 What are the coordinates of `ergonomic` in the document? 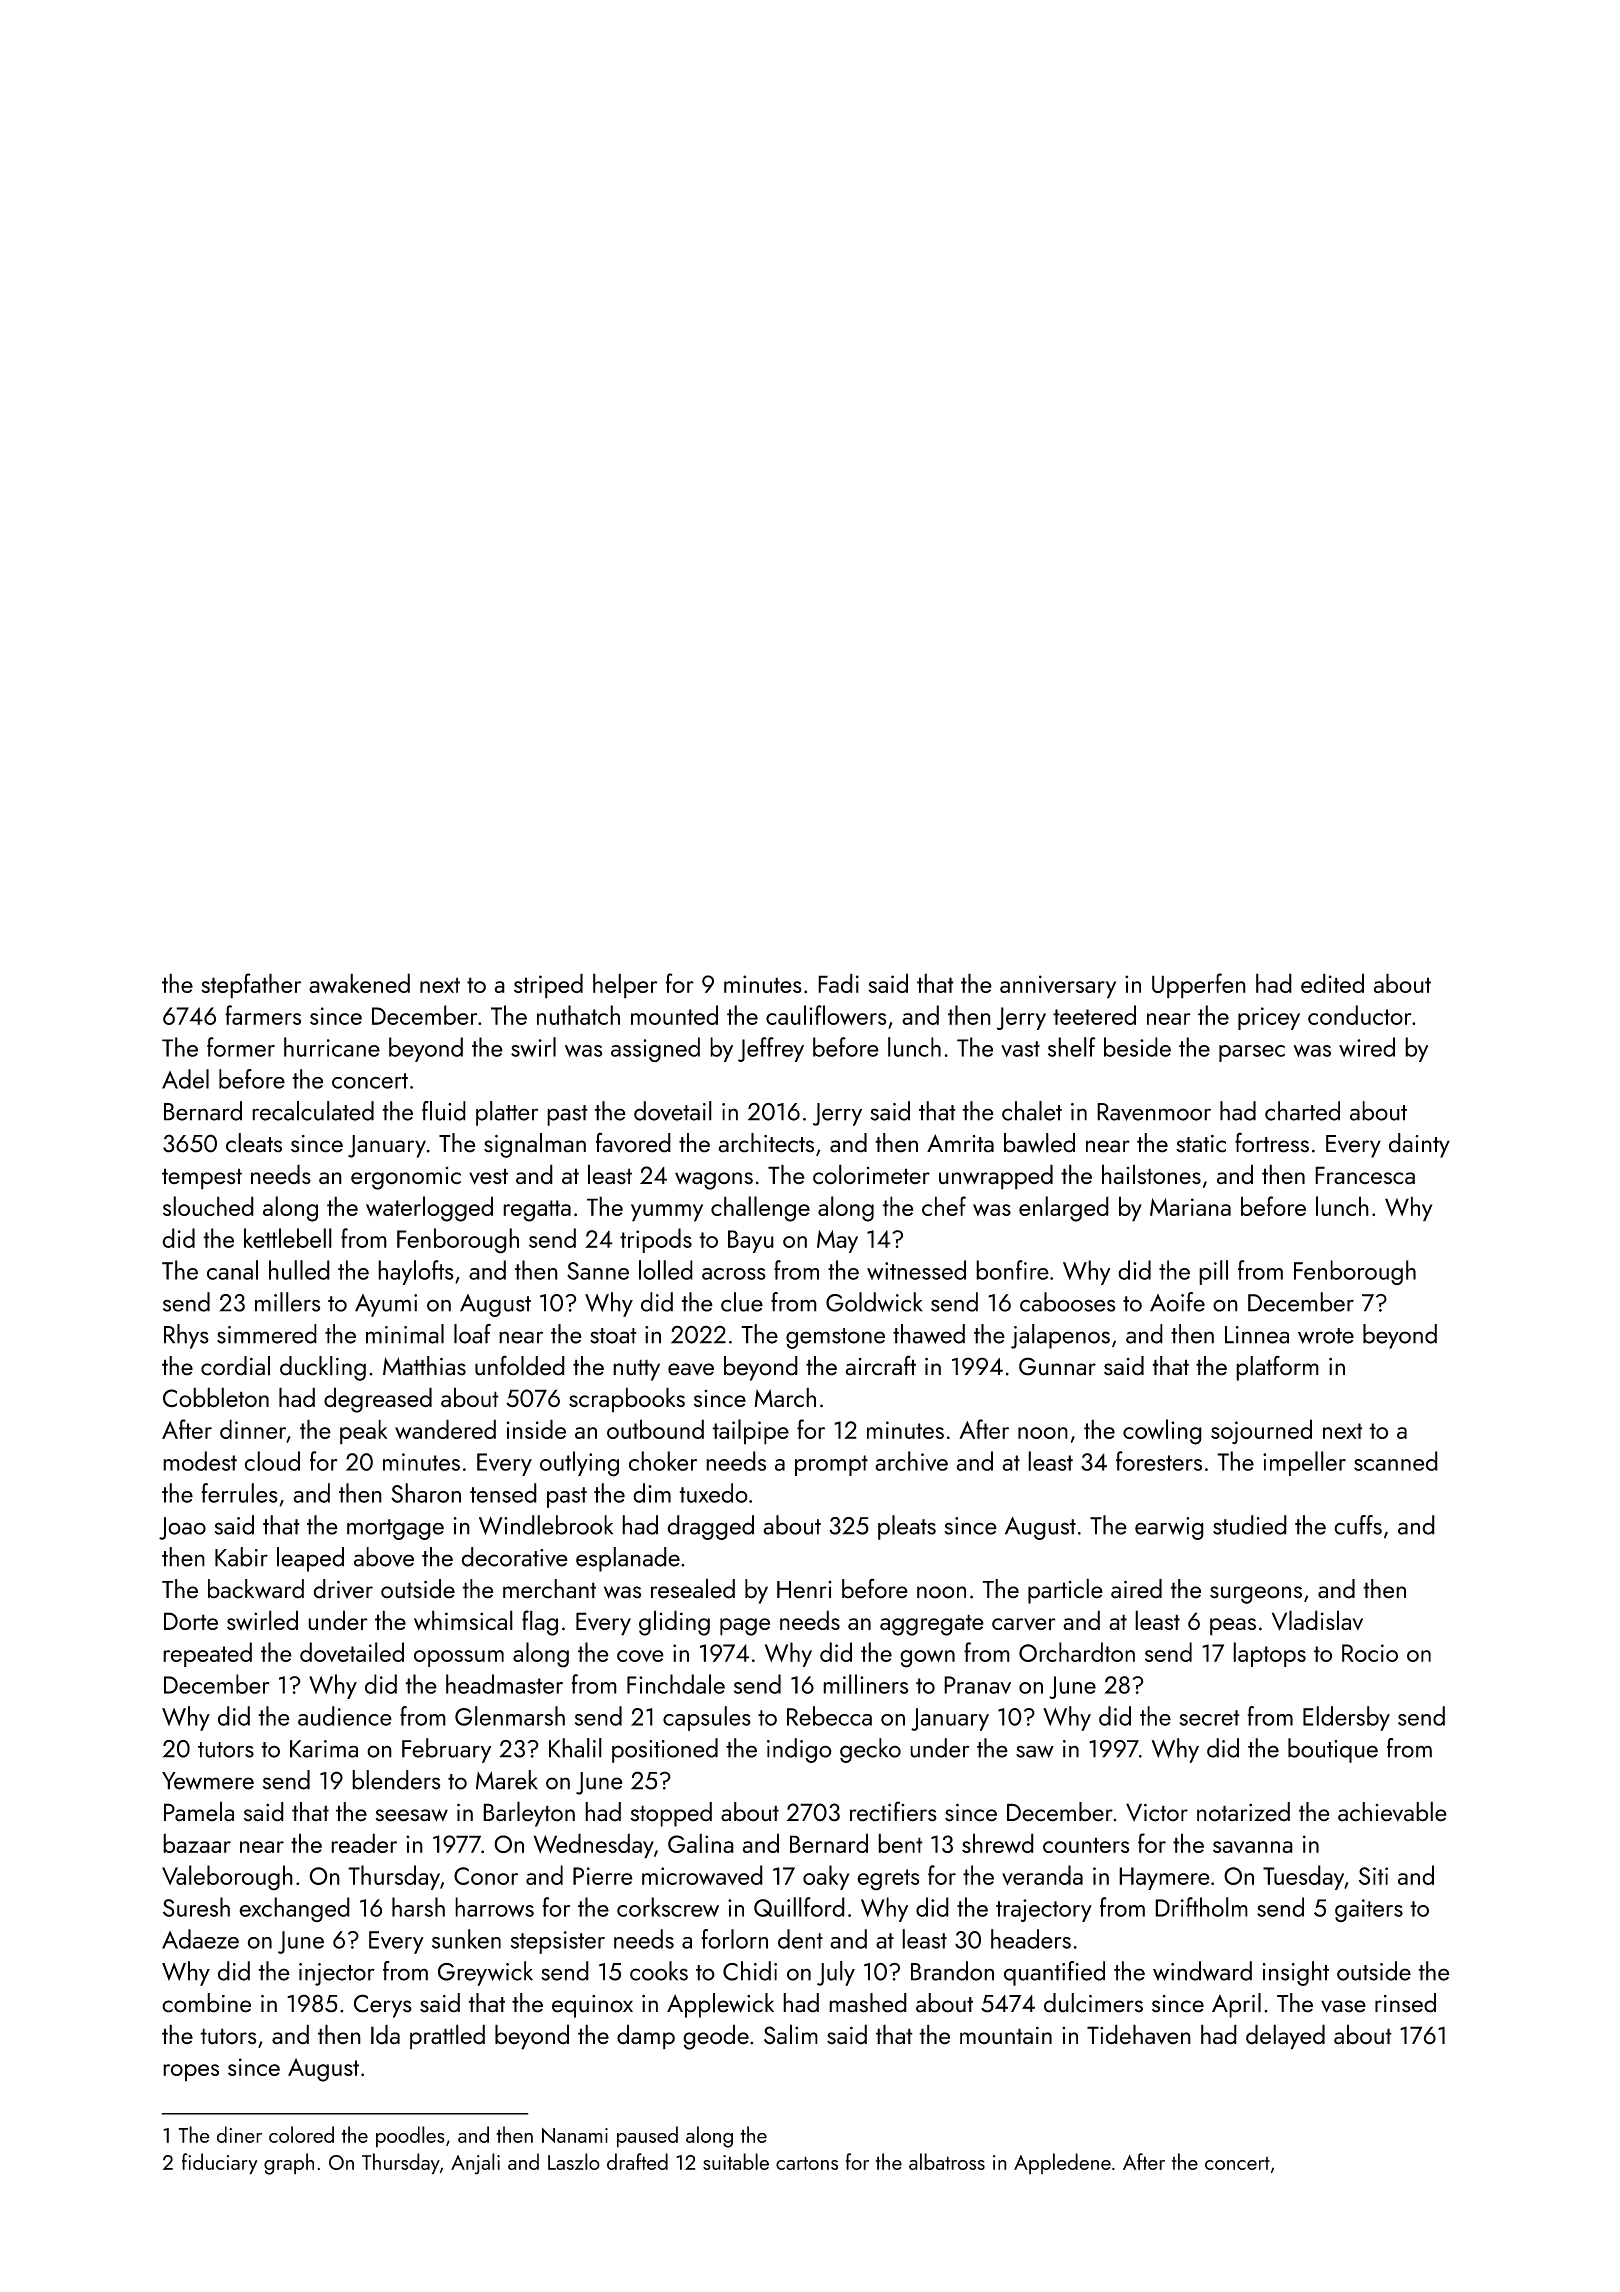 It's located at (406, 1178).
